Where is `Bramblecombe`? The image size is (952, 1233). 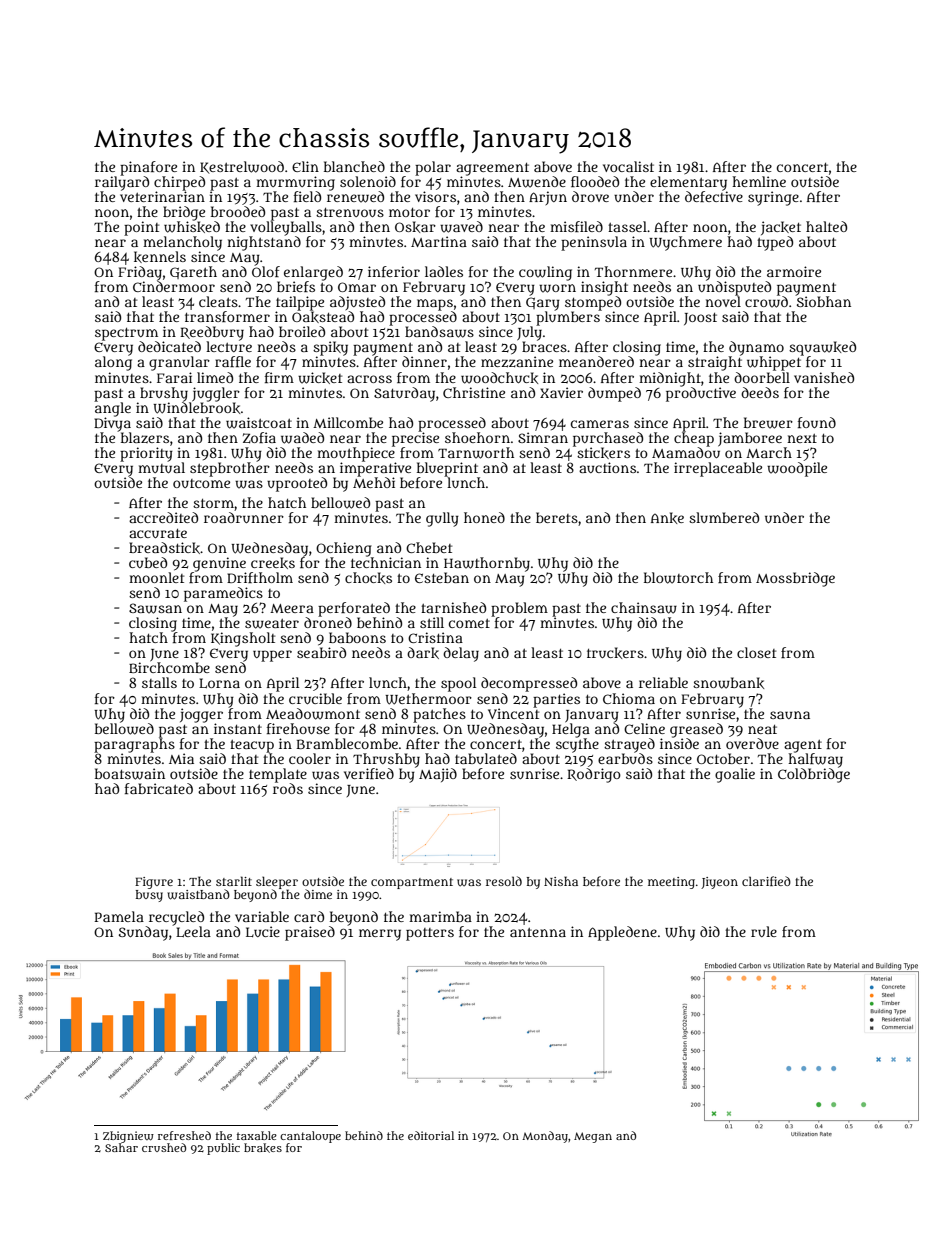 Bramblecombe is located at coordinates (347, 743).
